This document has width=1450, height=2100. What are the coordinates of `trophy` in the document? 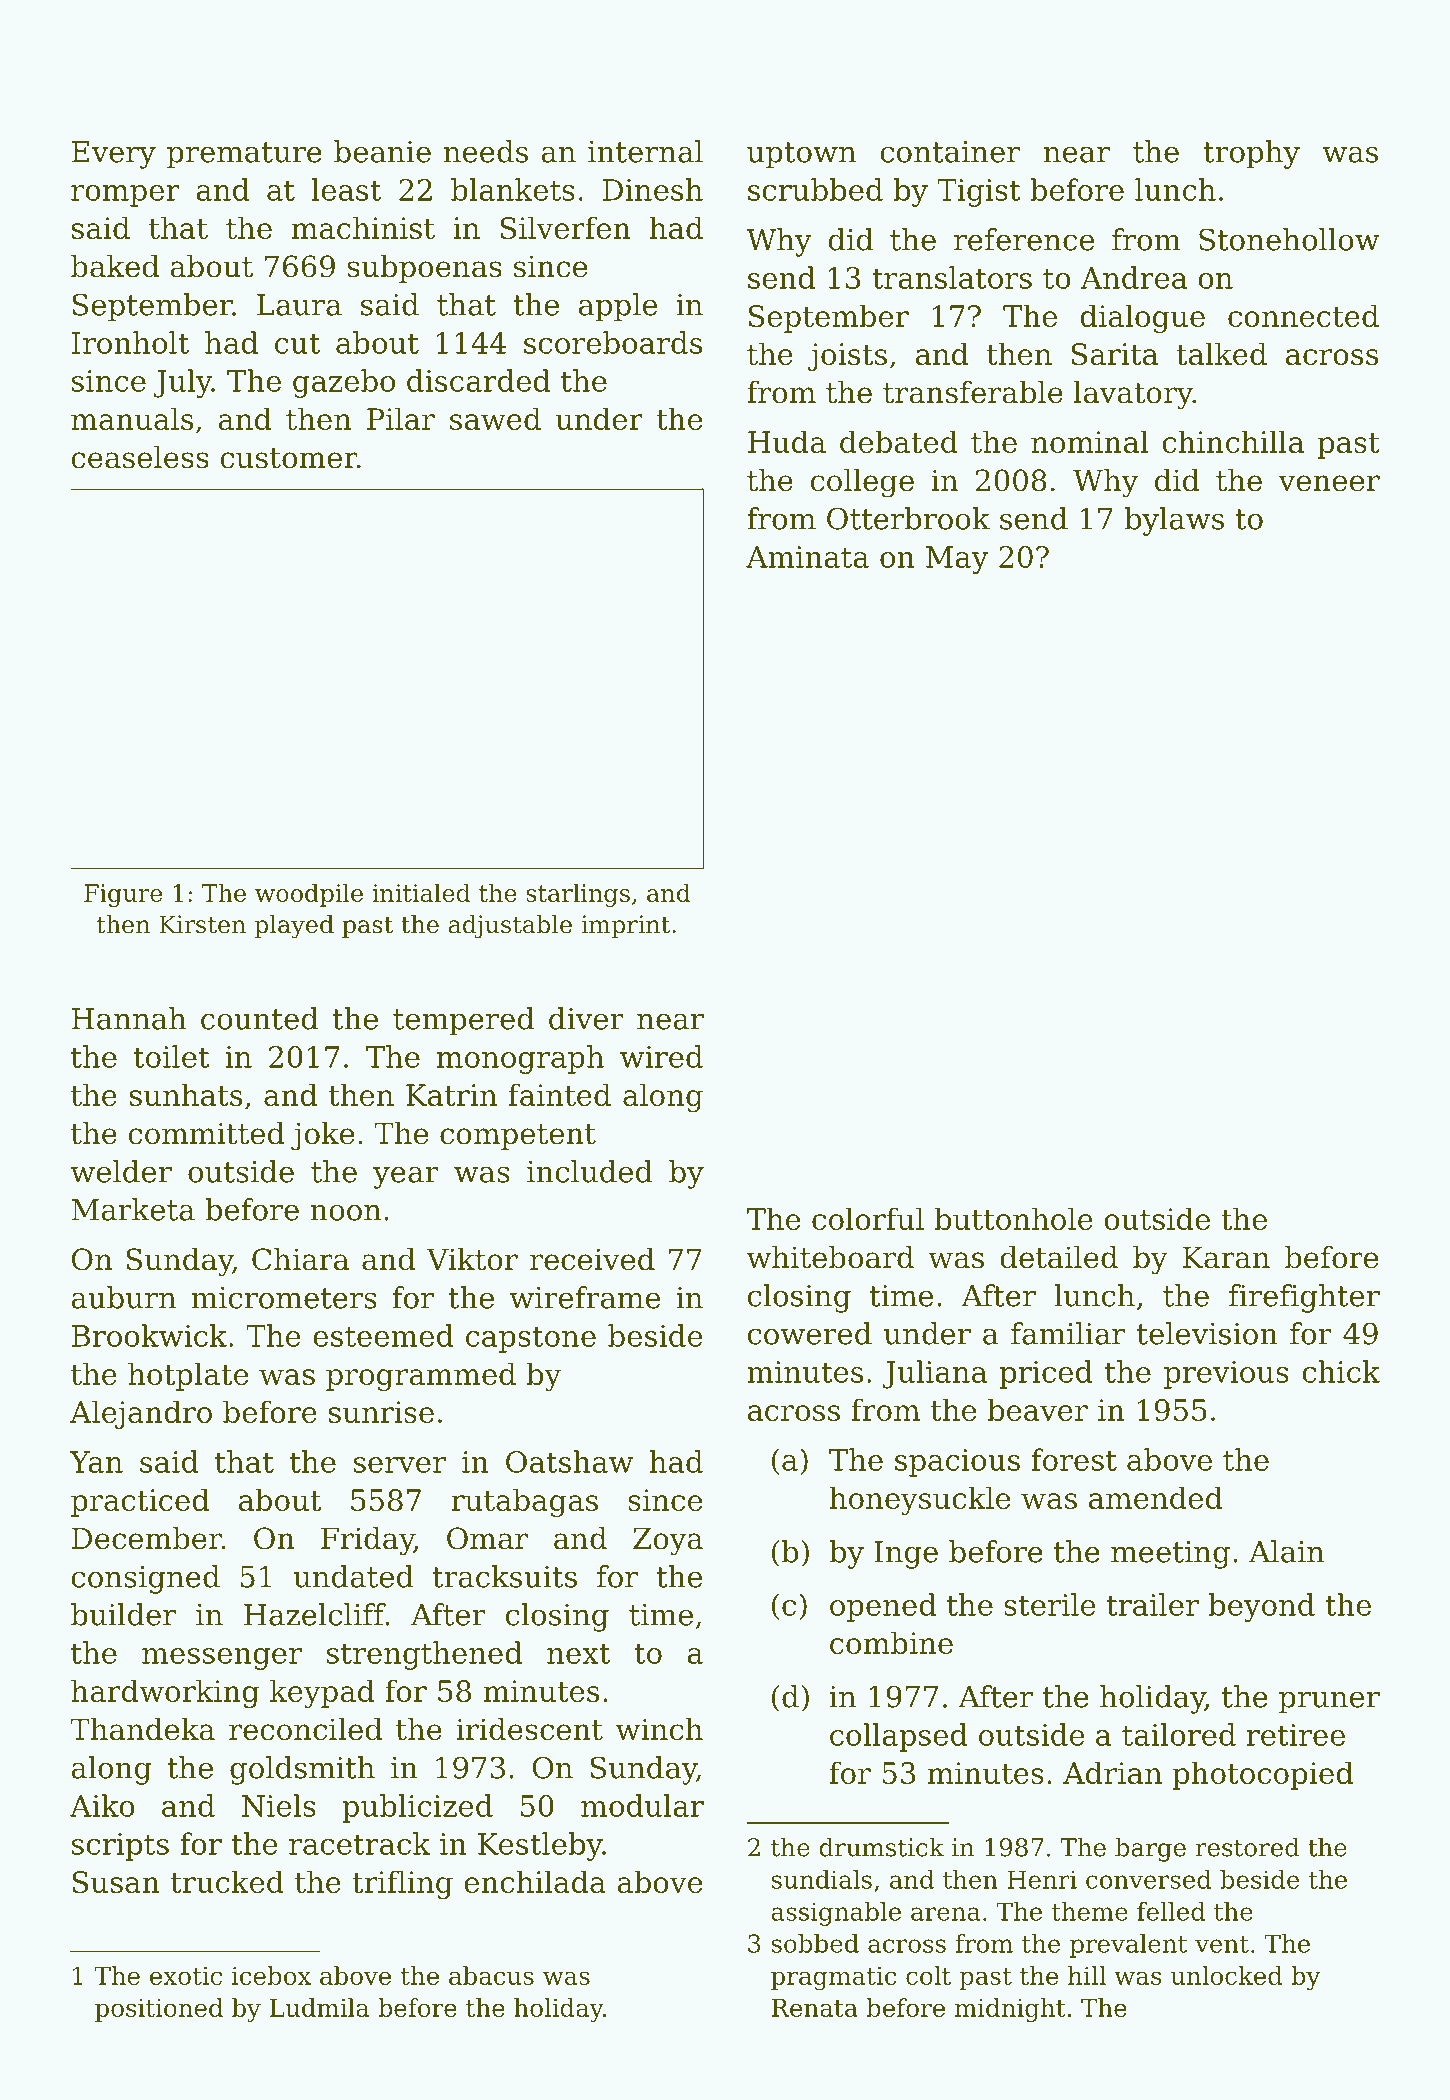 It's located at (1251, 154).
